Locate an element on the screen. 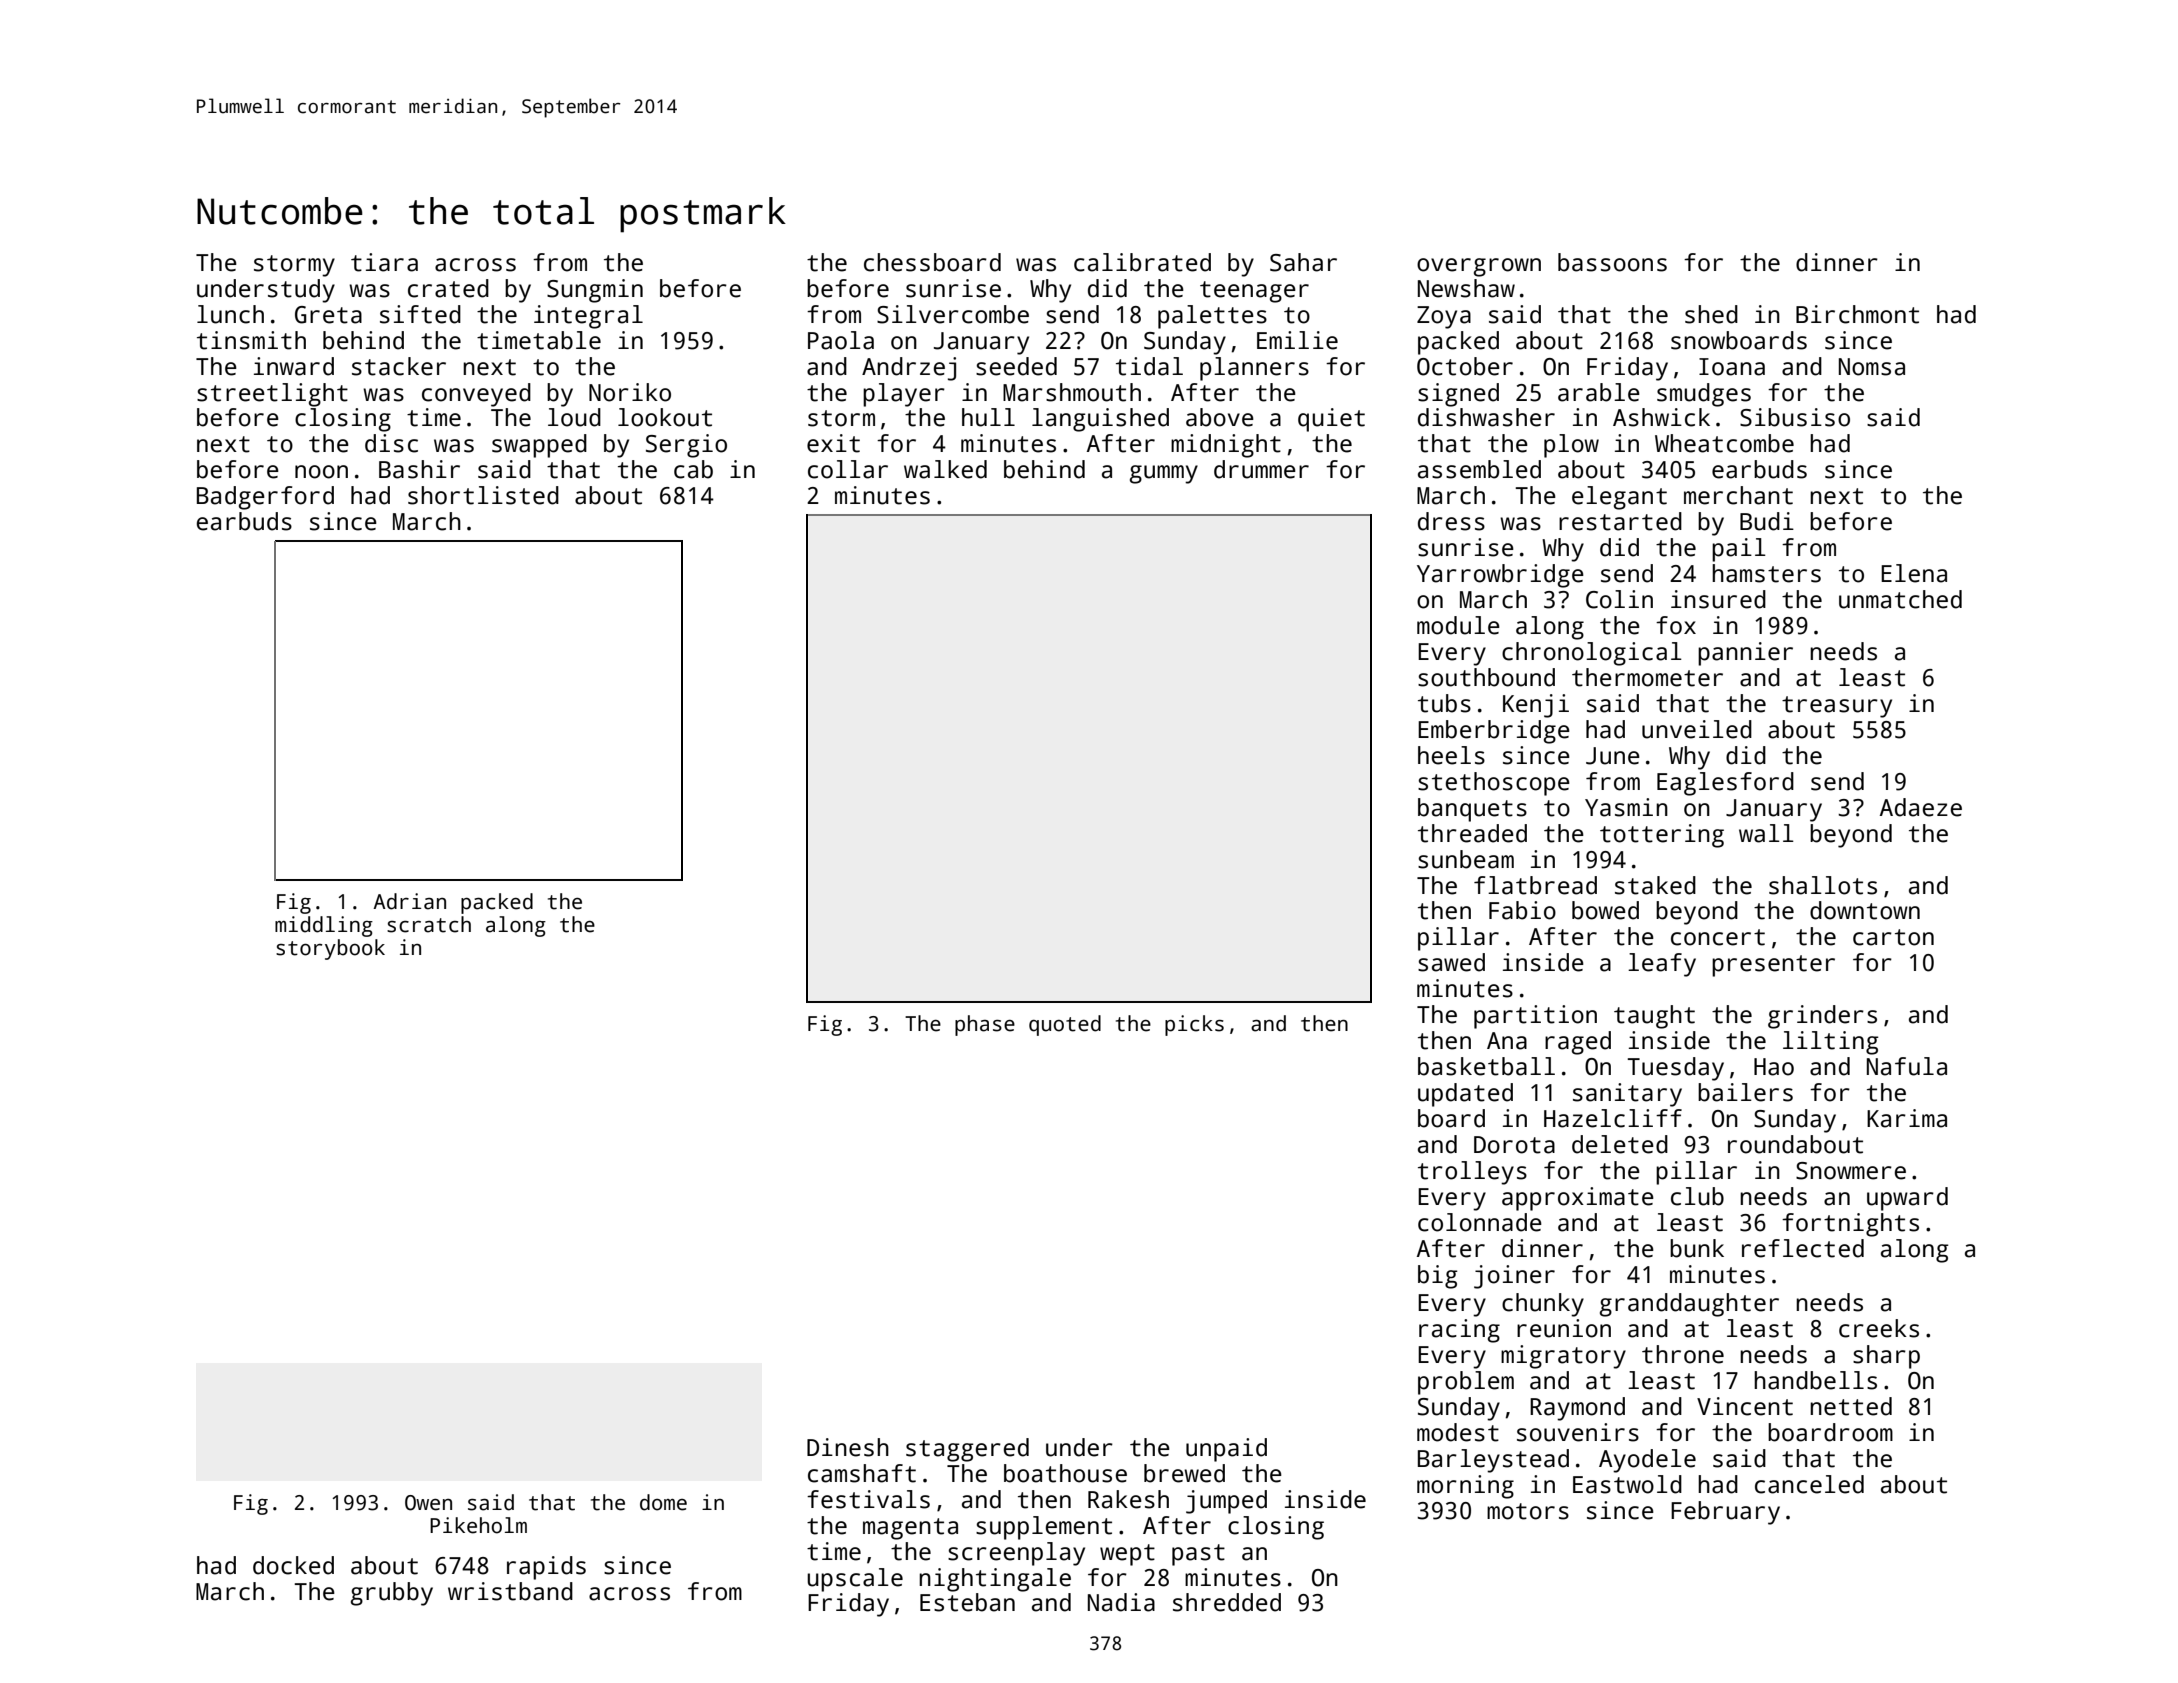 The width and height of the screenshot is (2178, 1683). phase is located at coordinates (985, 1025).
